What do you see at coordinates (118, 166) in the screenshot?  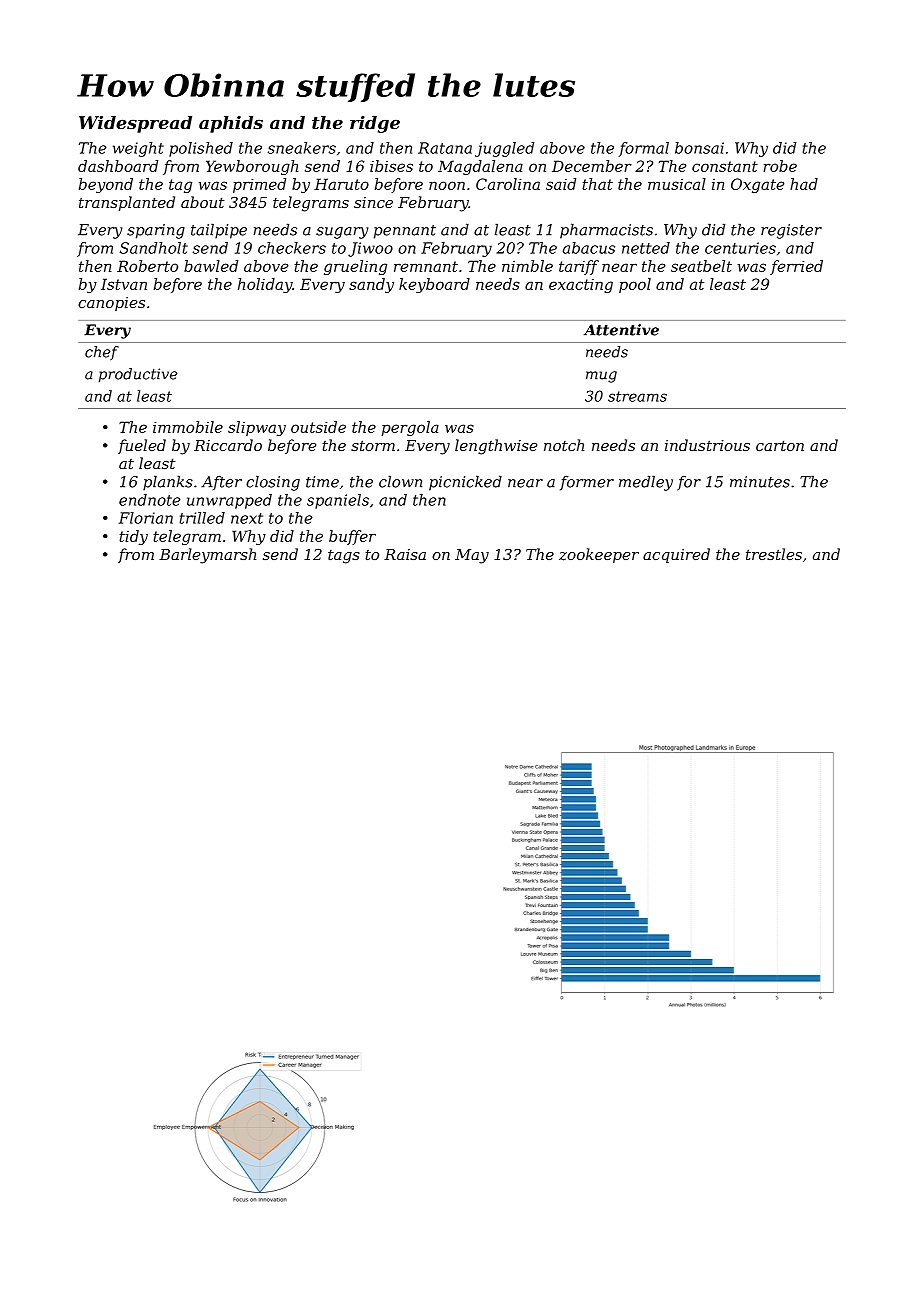 I see `dashboard` at bounding box center [118, 166].
